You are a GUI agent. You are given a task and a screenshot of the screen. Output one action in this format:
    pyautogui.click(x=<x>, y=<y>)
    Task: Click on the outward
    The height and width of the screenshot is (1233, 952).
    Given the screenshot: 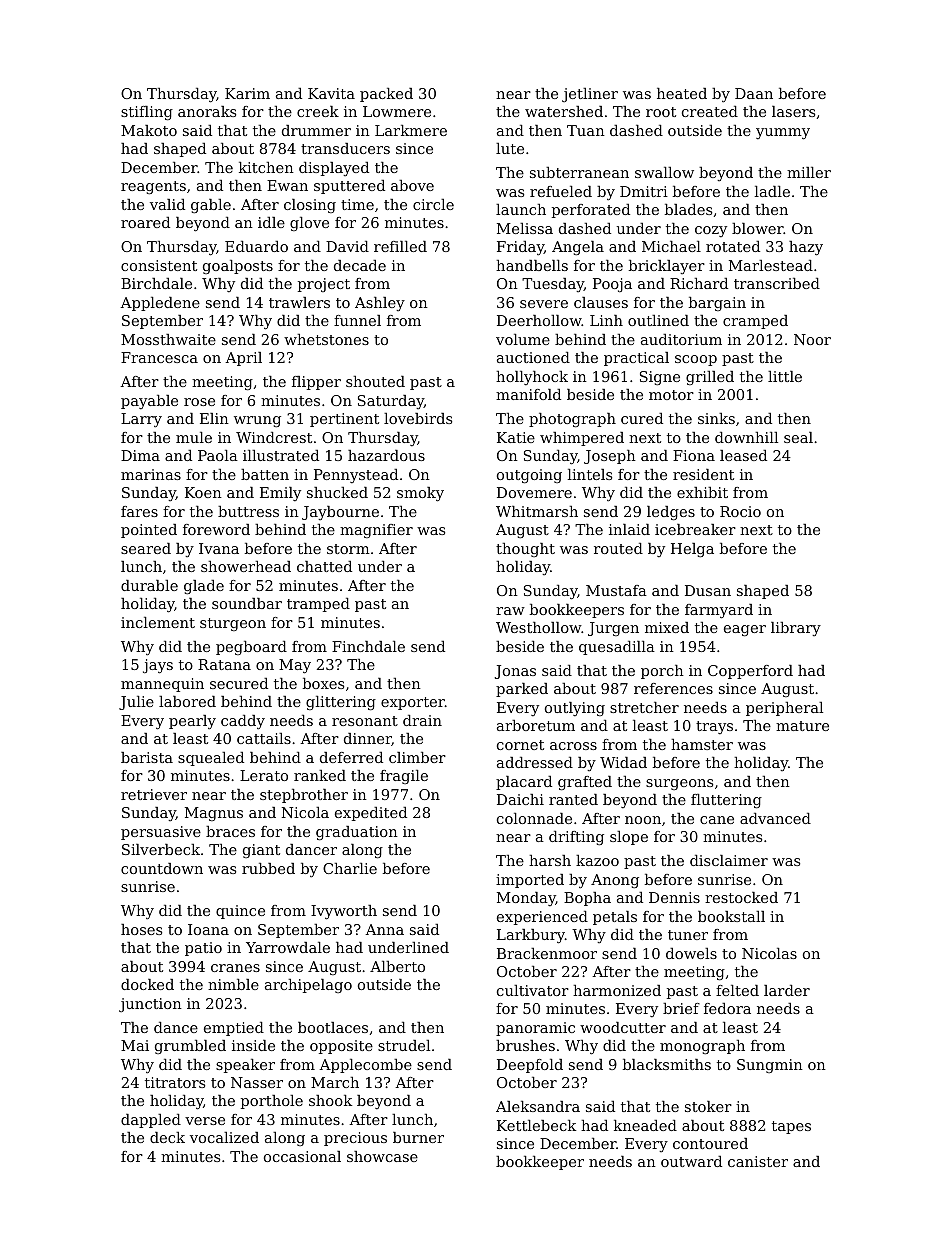 What is the action you would take?
    pyautogui.click(x=691, y=1161)
